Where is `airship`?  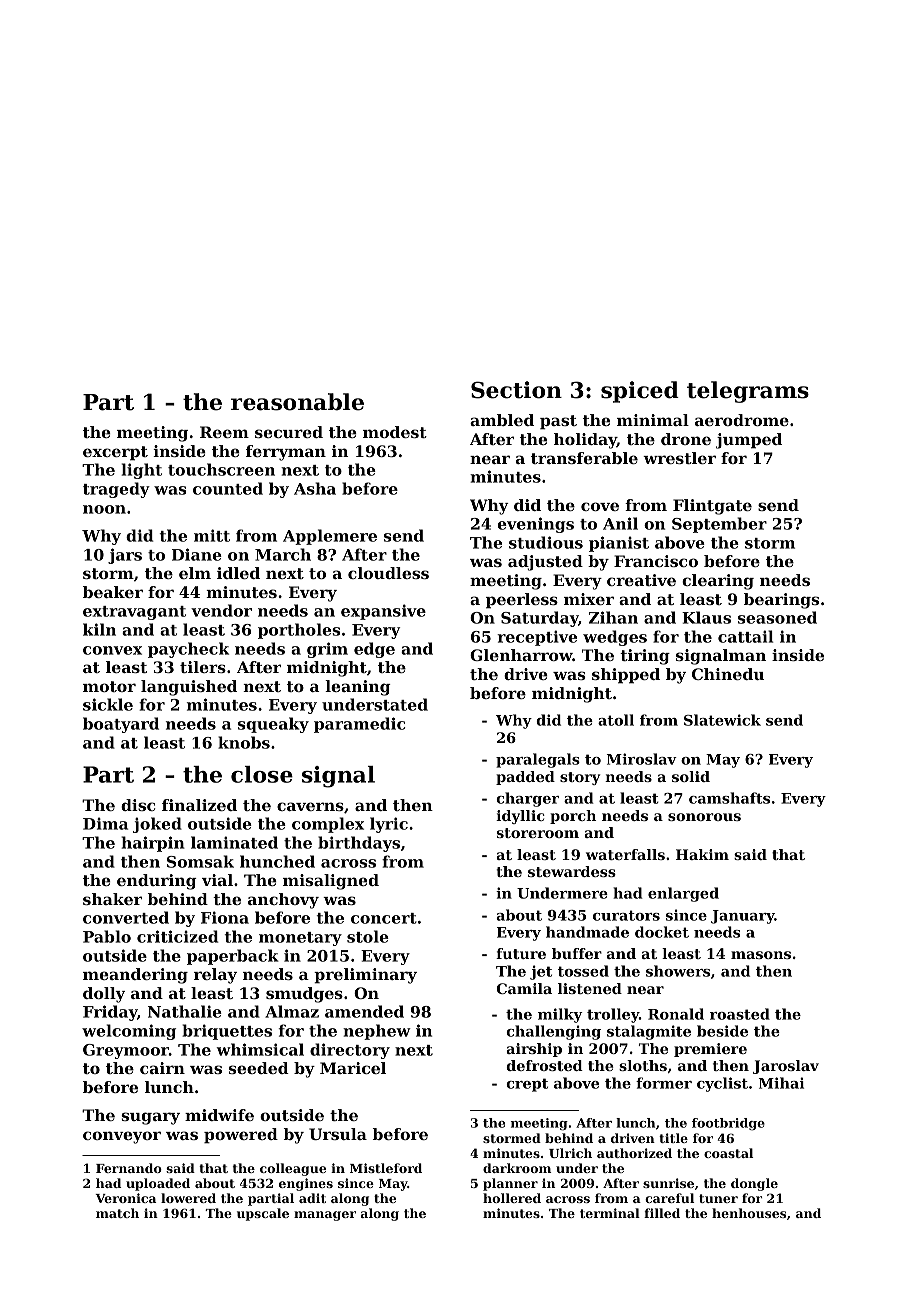 airship is located at coordinates (534, 1050).
